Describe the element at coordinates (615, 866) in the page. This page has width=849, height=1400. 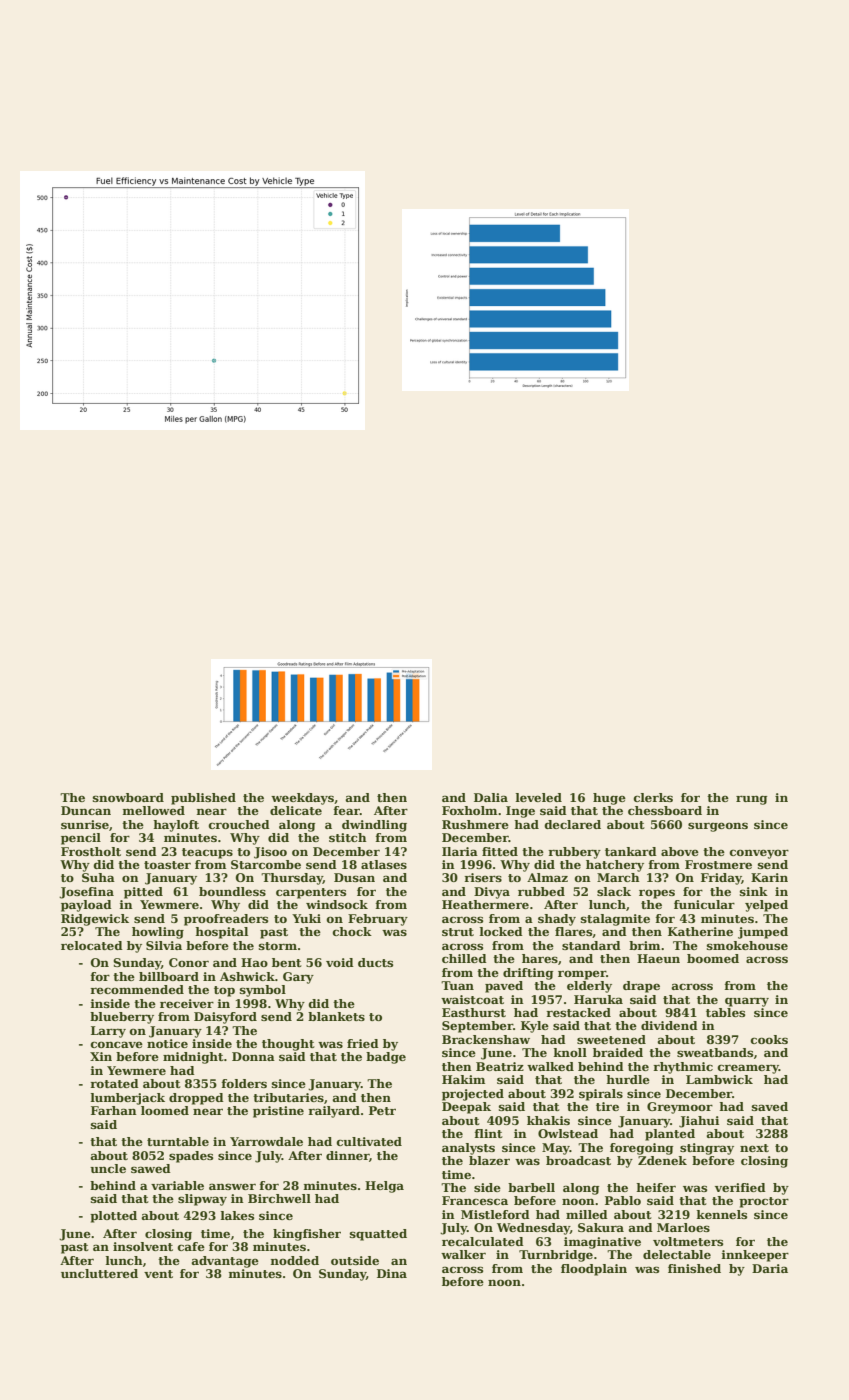
I see `hatchery` at that location.
